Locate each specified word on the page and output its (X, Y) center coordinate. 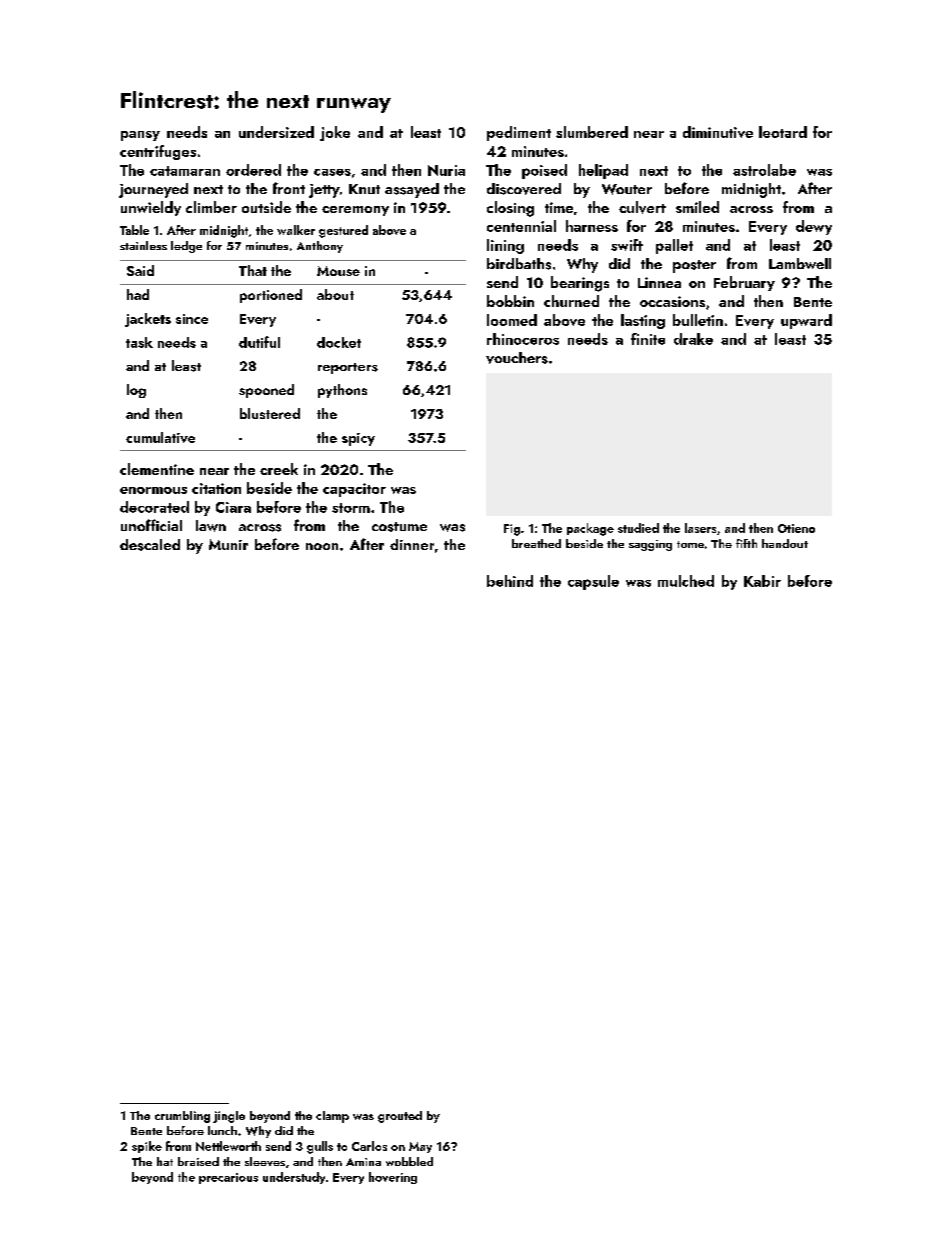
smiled (697, 207)
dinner (412, 544)
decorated (154, 507)
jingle (229, 1117)
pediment (519, 133)
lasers (700, 528)
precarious (228, 1178)
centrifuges (158, 152)
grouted (400, 1117)
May (420, 1147)
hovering (393, 1178)
